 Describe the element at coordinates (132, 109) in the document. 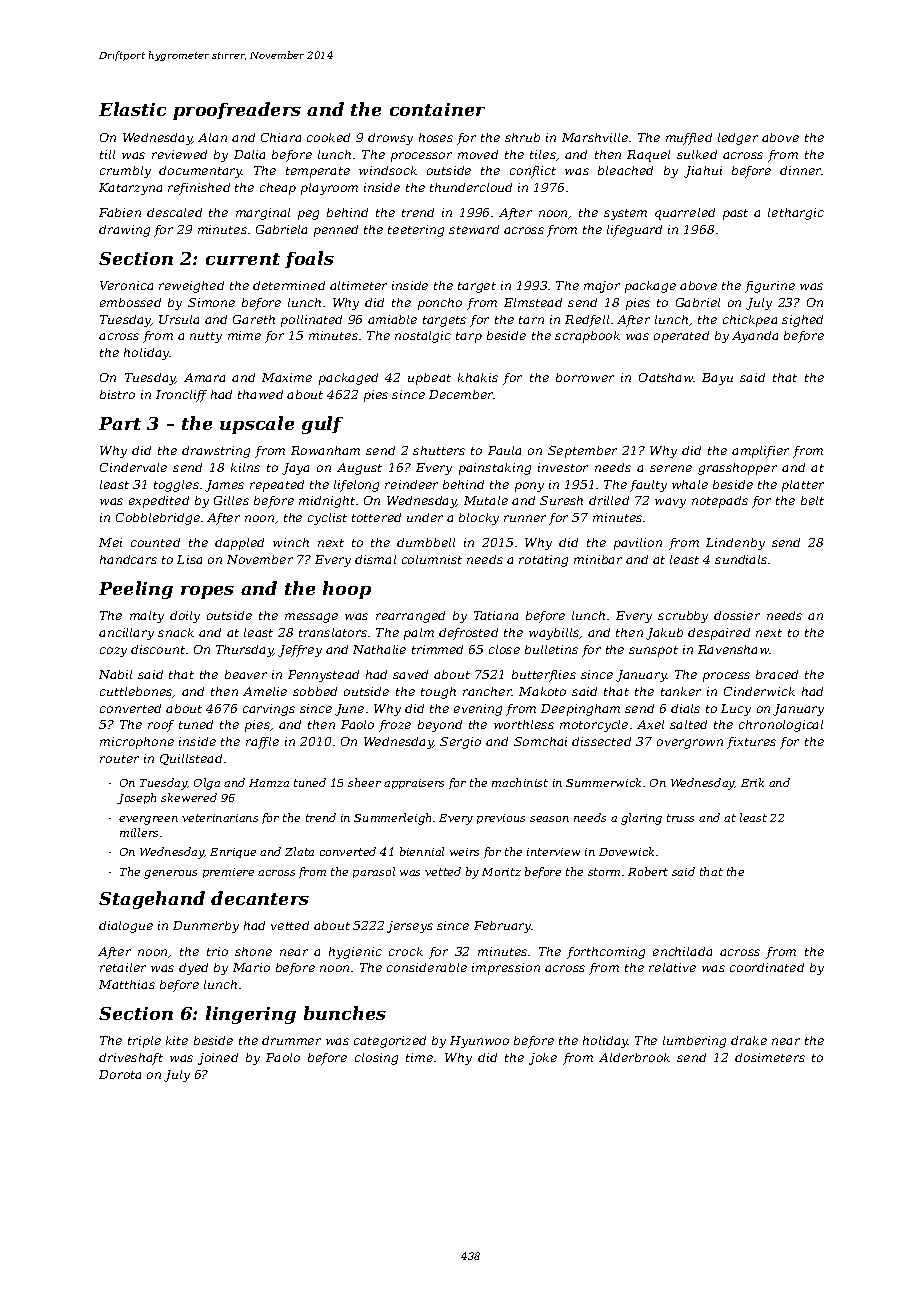

I see `Elastic` at that location.
